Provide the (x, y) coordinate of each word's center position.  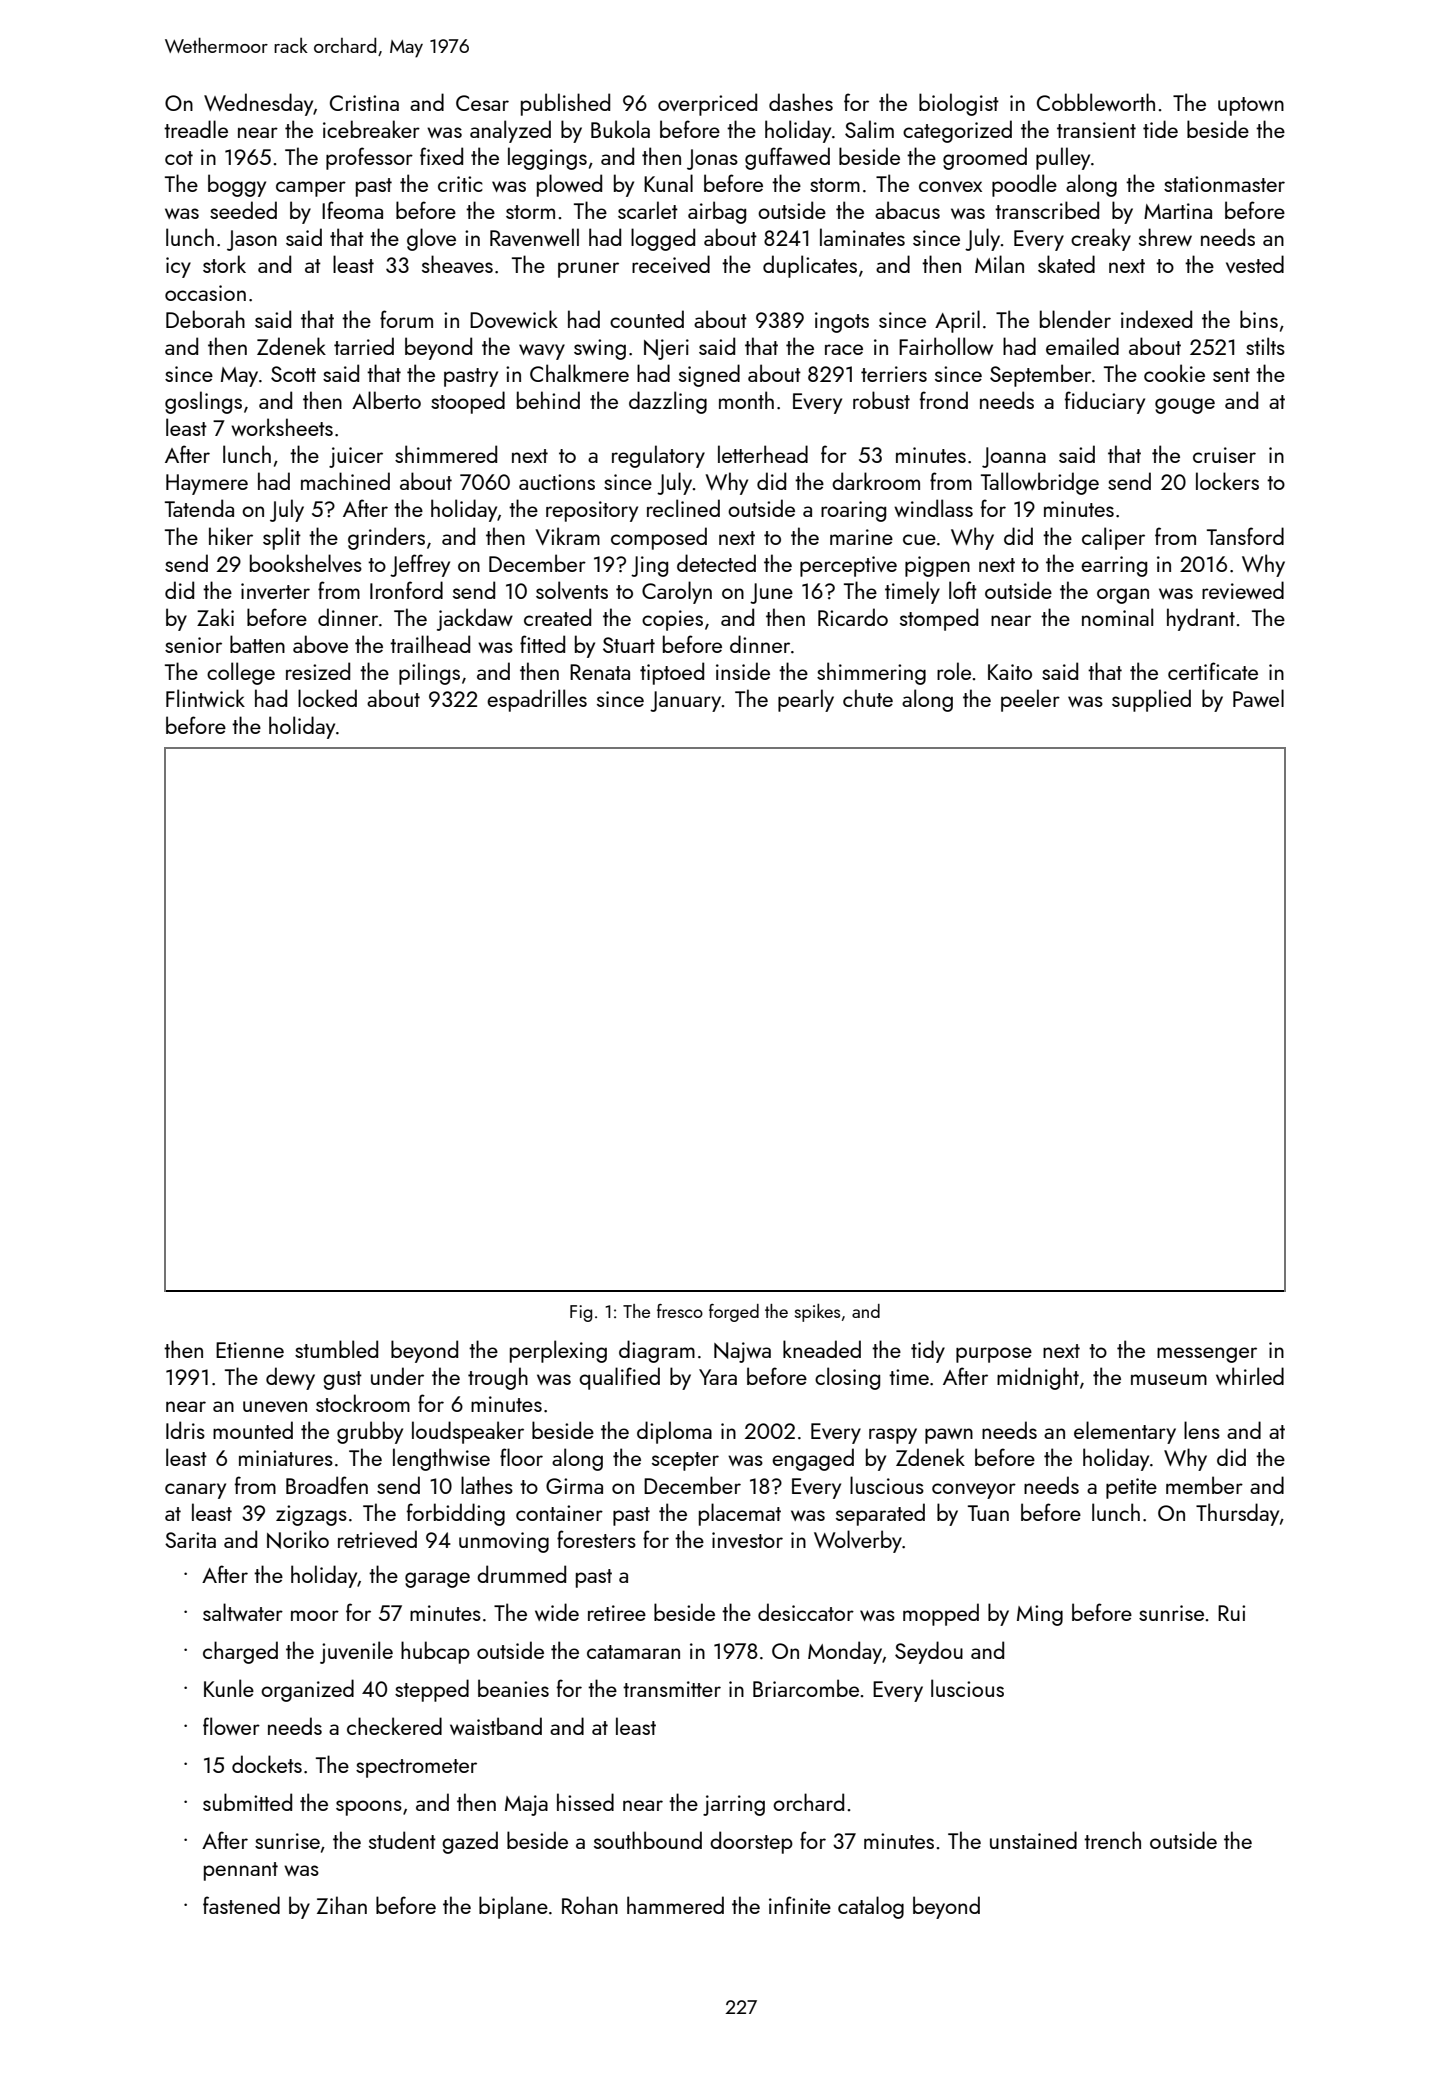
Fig (581, 1313)
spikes (817, 1313)
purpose (994, 1355)
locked (327, 698)
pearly (806, 700)
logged (663, 239)
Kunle (229, 1688)
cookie (1174, 373)
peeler (1030, 700)
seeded (243, 210)
